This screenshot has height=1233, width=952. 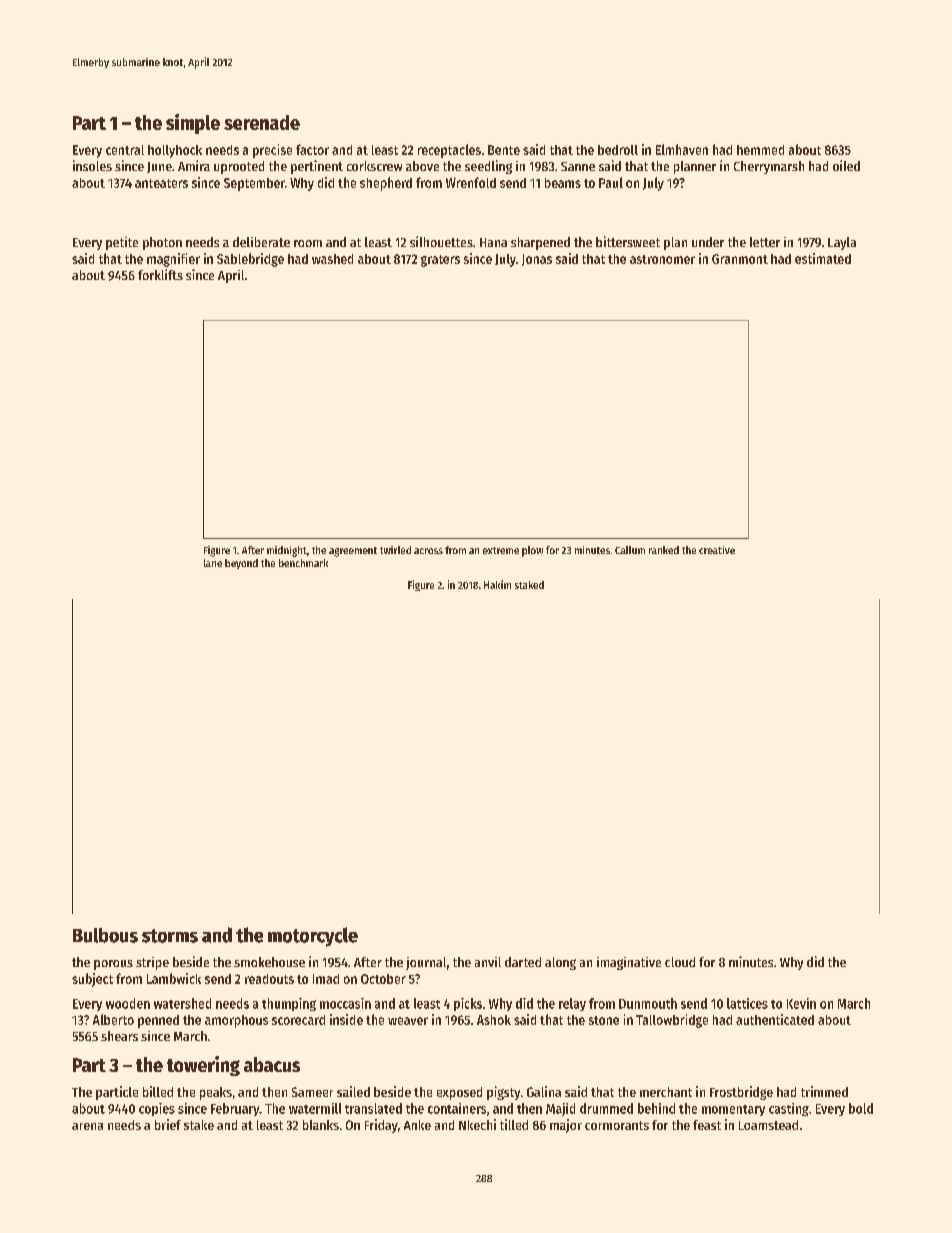 I want to click on arena, so click(x=87, y=1126).
